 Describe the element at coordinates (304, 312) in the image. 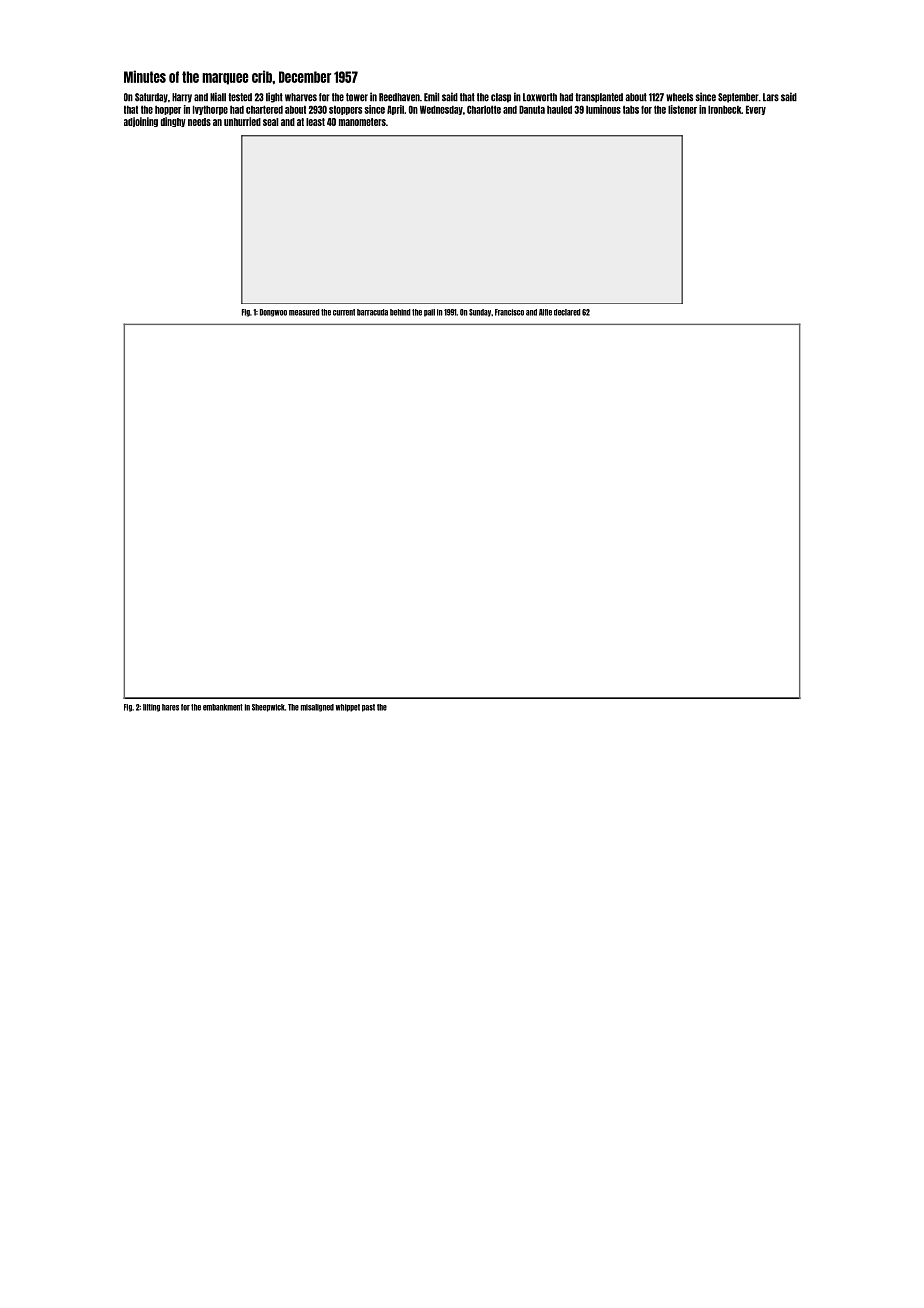

I see `measured` at that location.
